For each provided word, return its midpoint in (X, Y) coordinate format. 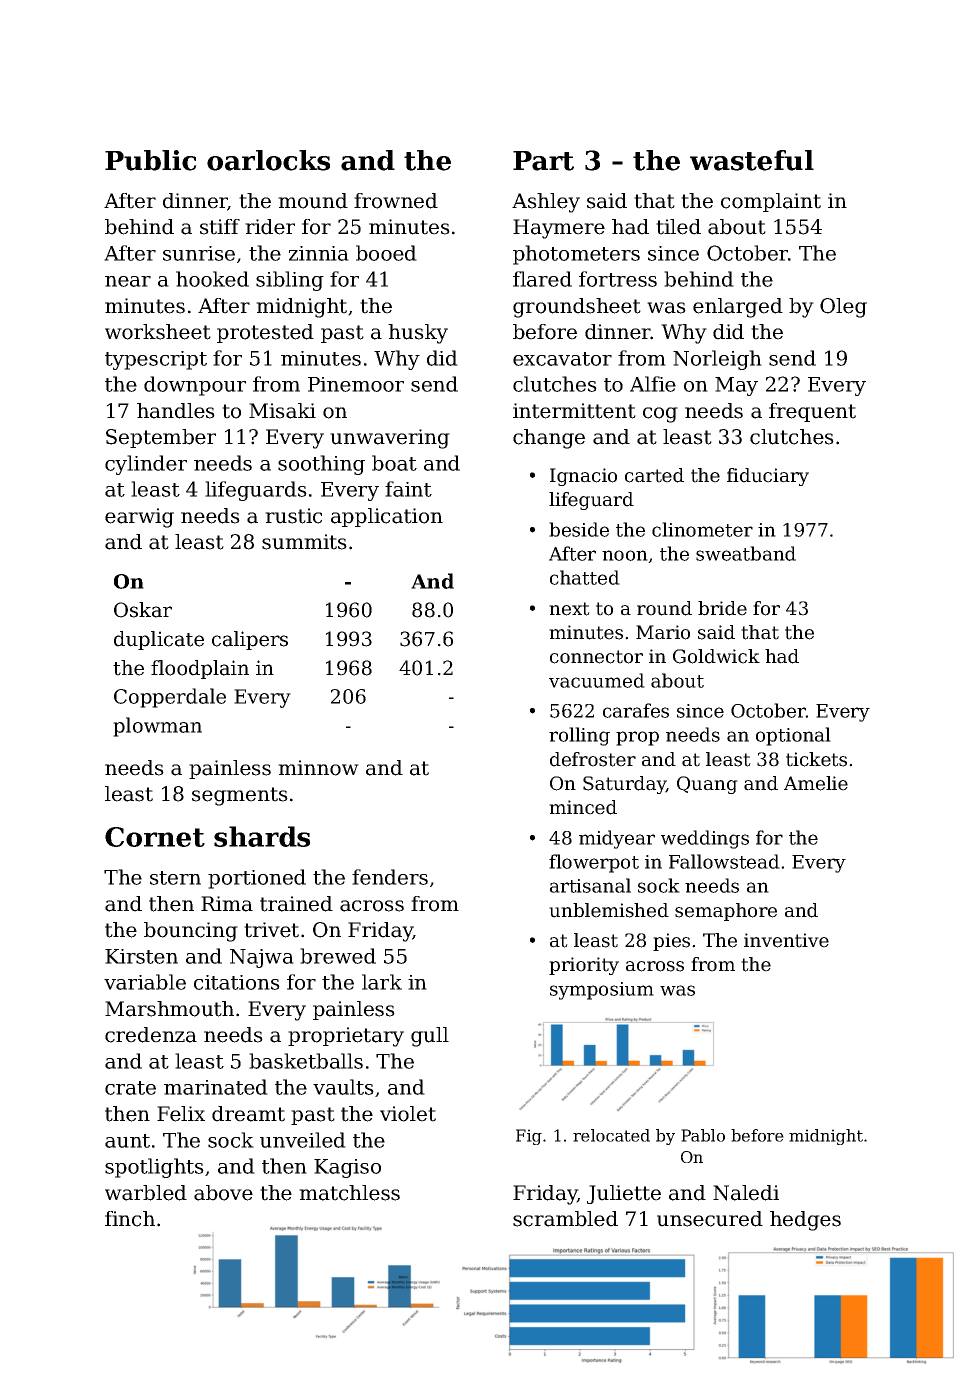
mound (313, 201)
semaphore (726, 912)
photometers (576, 255)
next (569, 609)
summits (304, 542)
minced (583, 807)
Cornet (155, 837)
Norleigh (717, 360)
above (223, 1193)
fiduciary (768, 477)
